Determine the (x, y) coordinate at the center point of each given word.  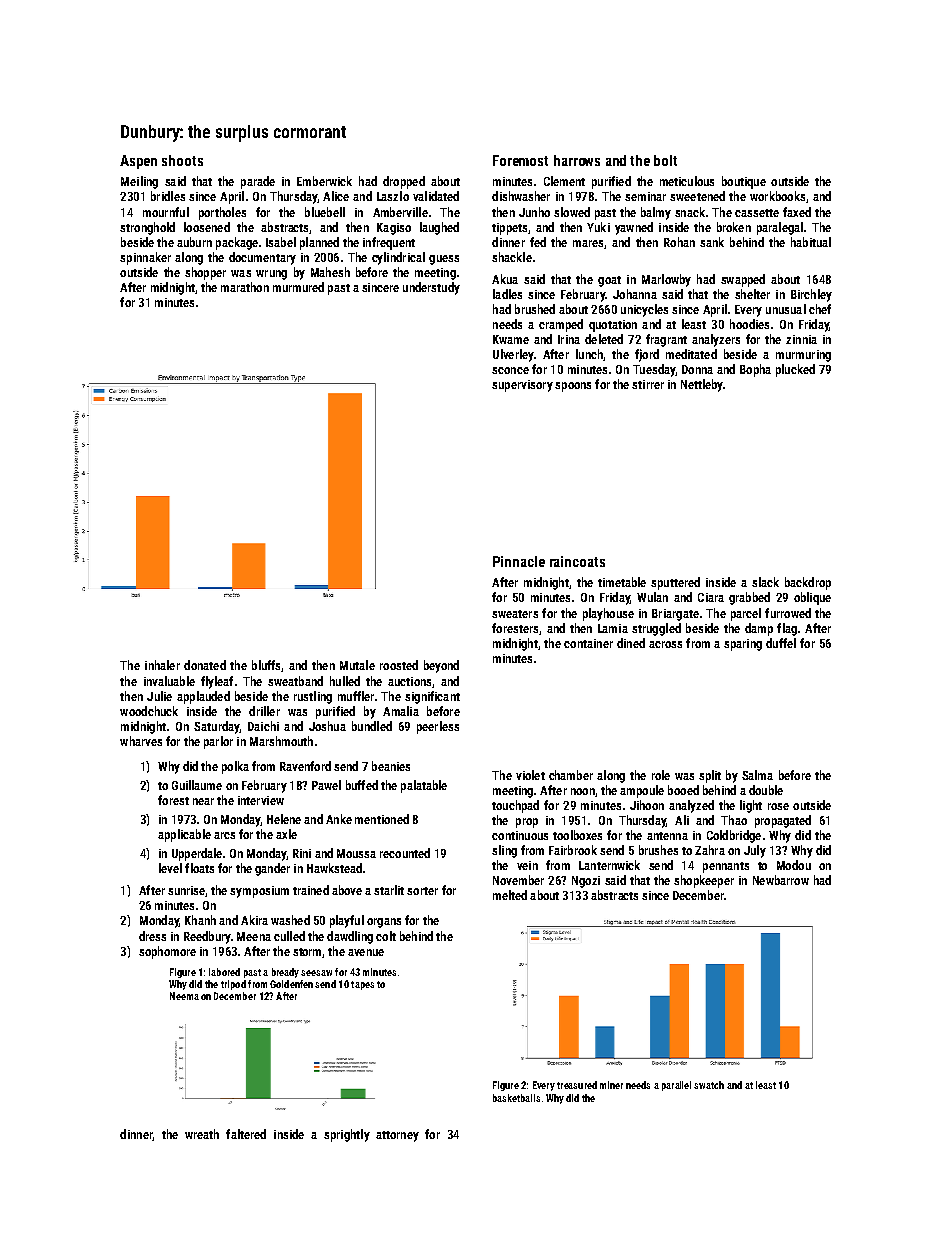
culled (289, 936)
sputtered (675, 583)
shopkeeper (704, 881)
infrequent (389, 243)
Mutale (357, 665)
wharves (141, 741)
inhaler (162, 665)
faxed (797, 212)
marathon (245, 287)
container (588, 643)
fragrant (666, 340)
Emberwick (324, 181)
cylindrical (398, 258)
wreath (202, 1134)
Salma (757, 775)
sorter (422, 891)
